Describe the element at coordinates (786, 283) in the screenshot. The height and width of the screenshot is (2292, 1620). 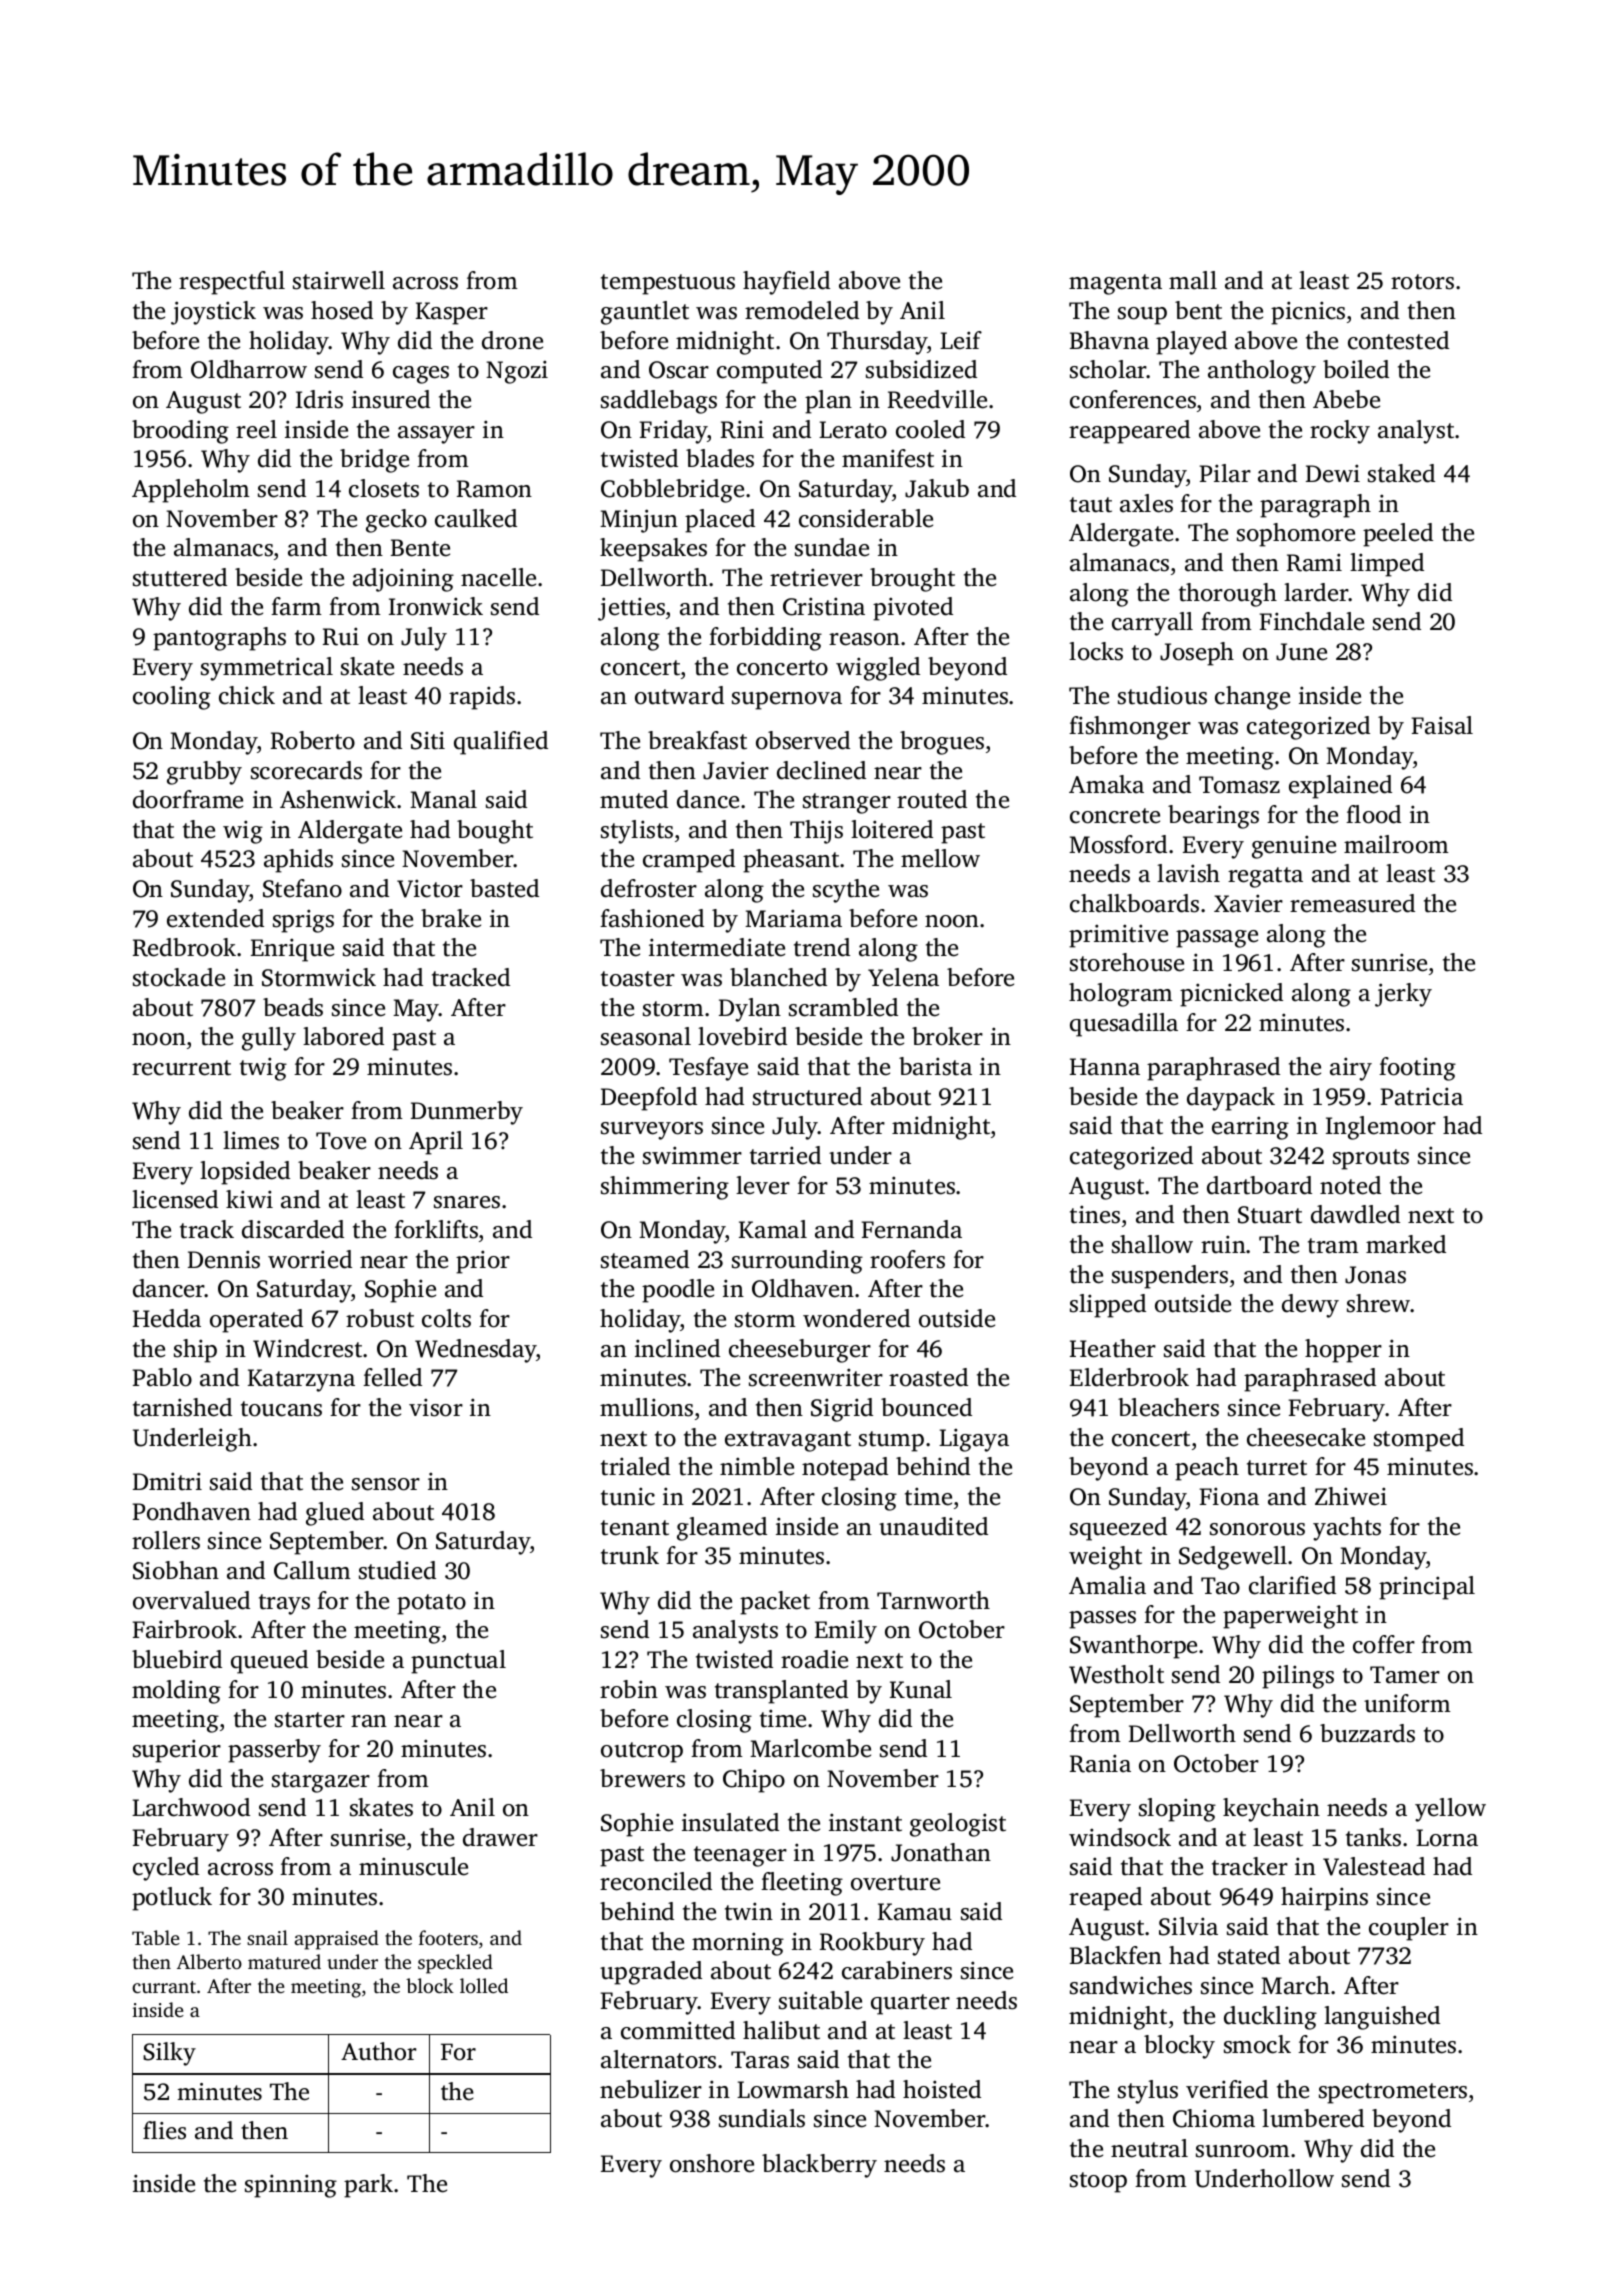
I see `hayfield` at that location.
